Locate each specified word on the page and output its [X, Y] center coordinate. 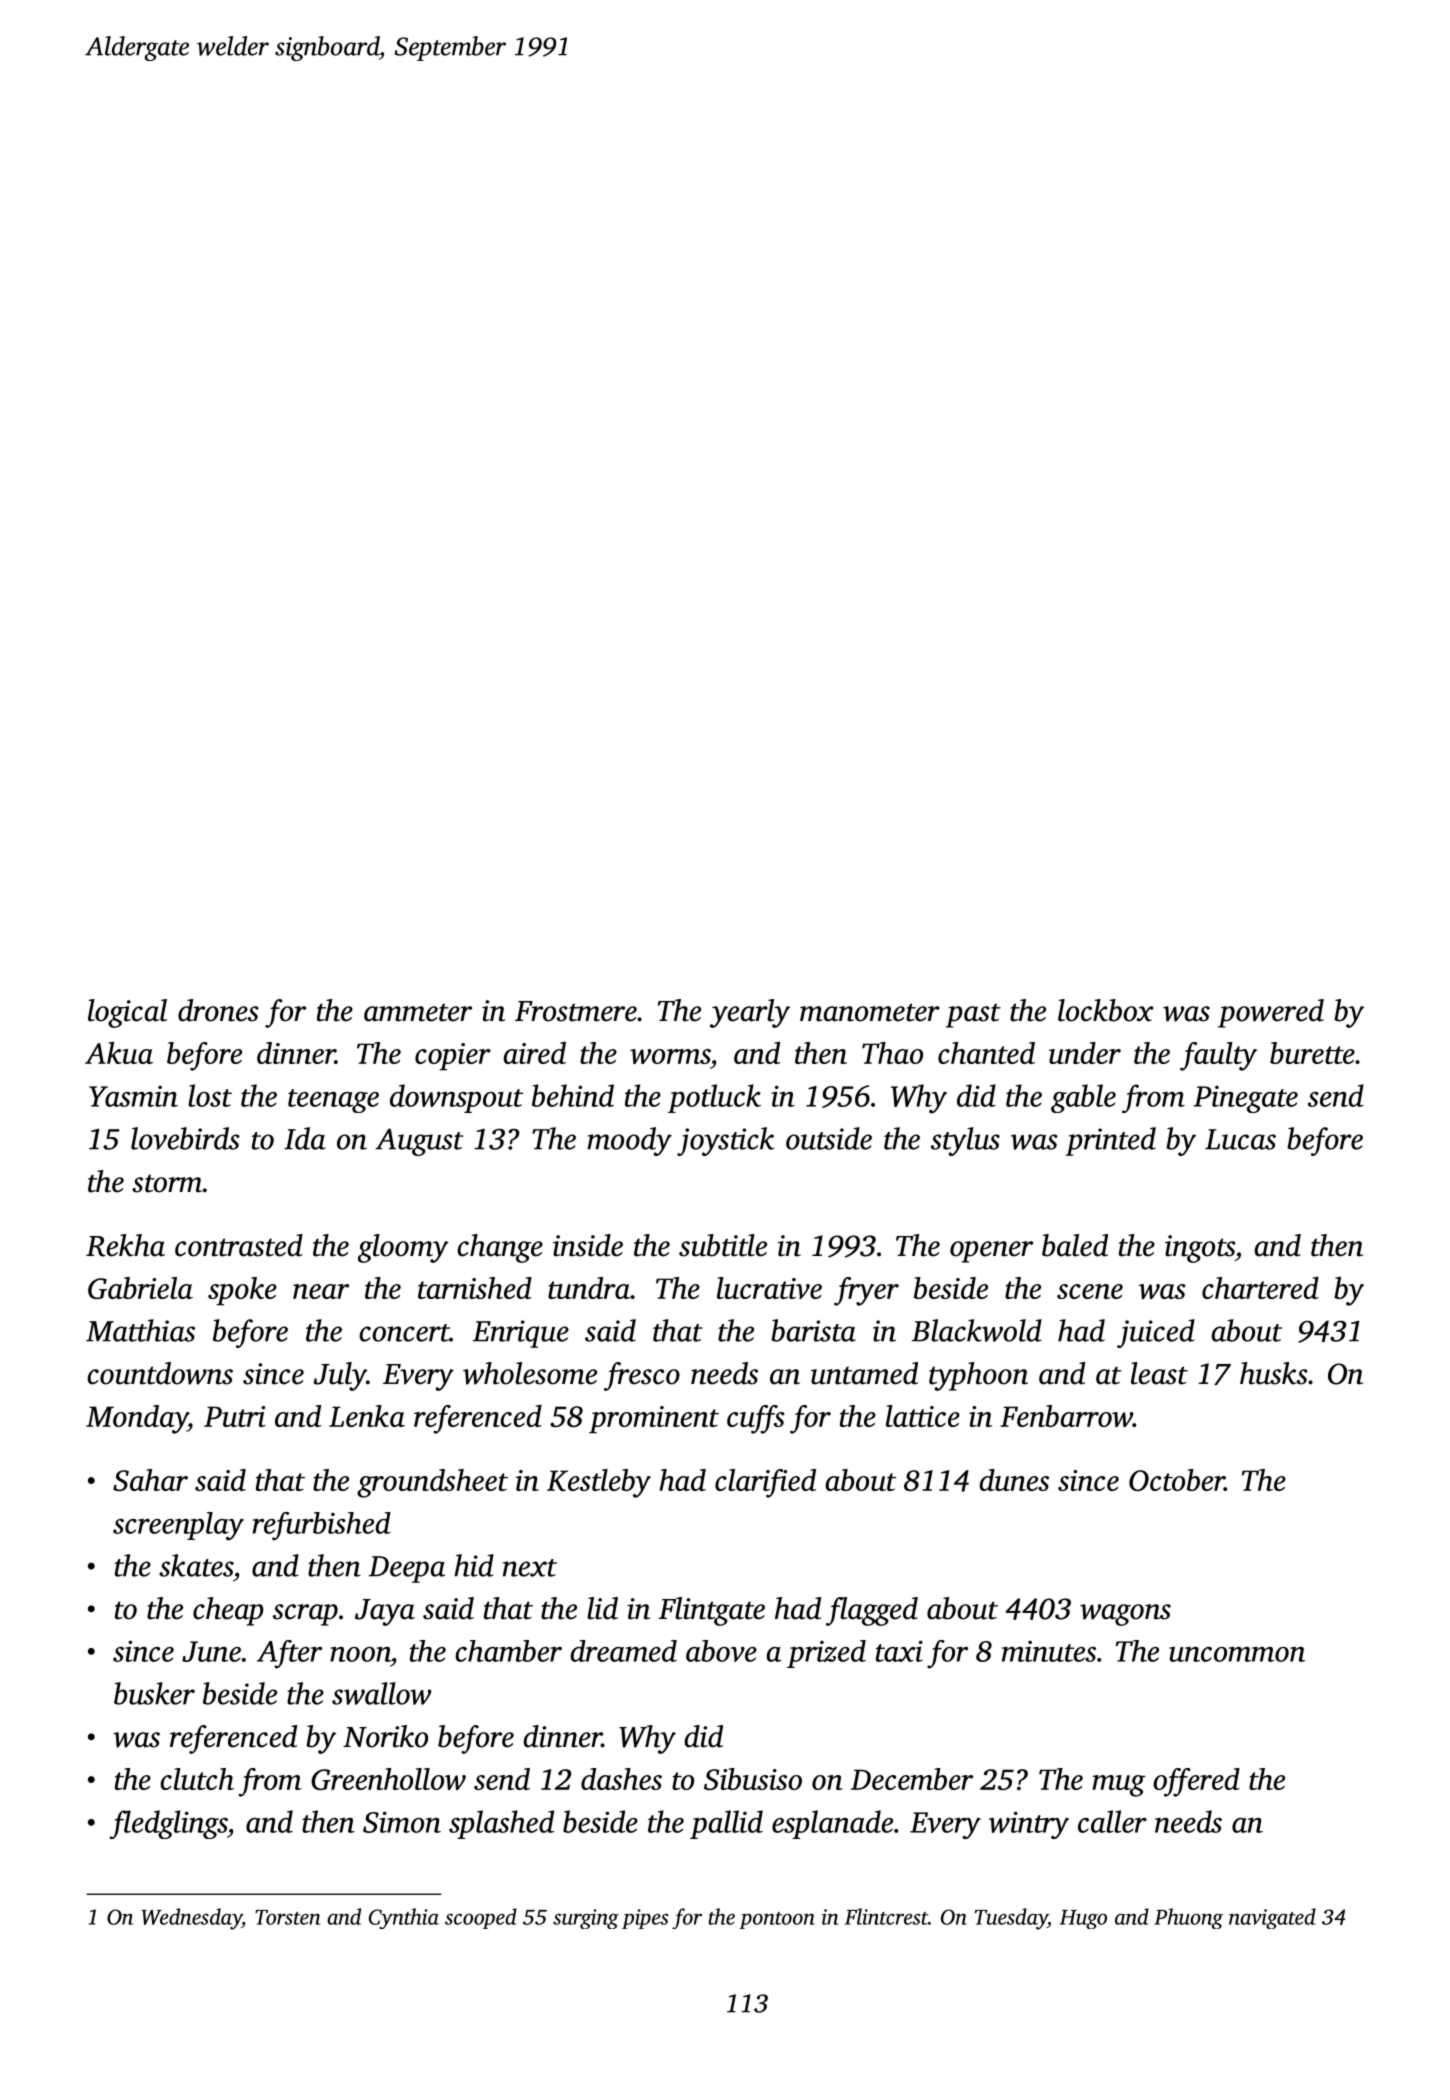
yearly [750, 1013]
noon [360, 1654]
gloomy [403, 1248]
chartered [1260, 1288]
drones [218, 1010]
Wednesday [191, 1919]
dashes [621, 1779]
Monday [137, 1419]
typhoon [978, 1376]
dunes [1014, 1480]
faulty [1218, 1056]
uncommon [1237, 1654]
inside [588, 1245]
